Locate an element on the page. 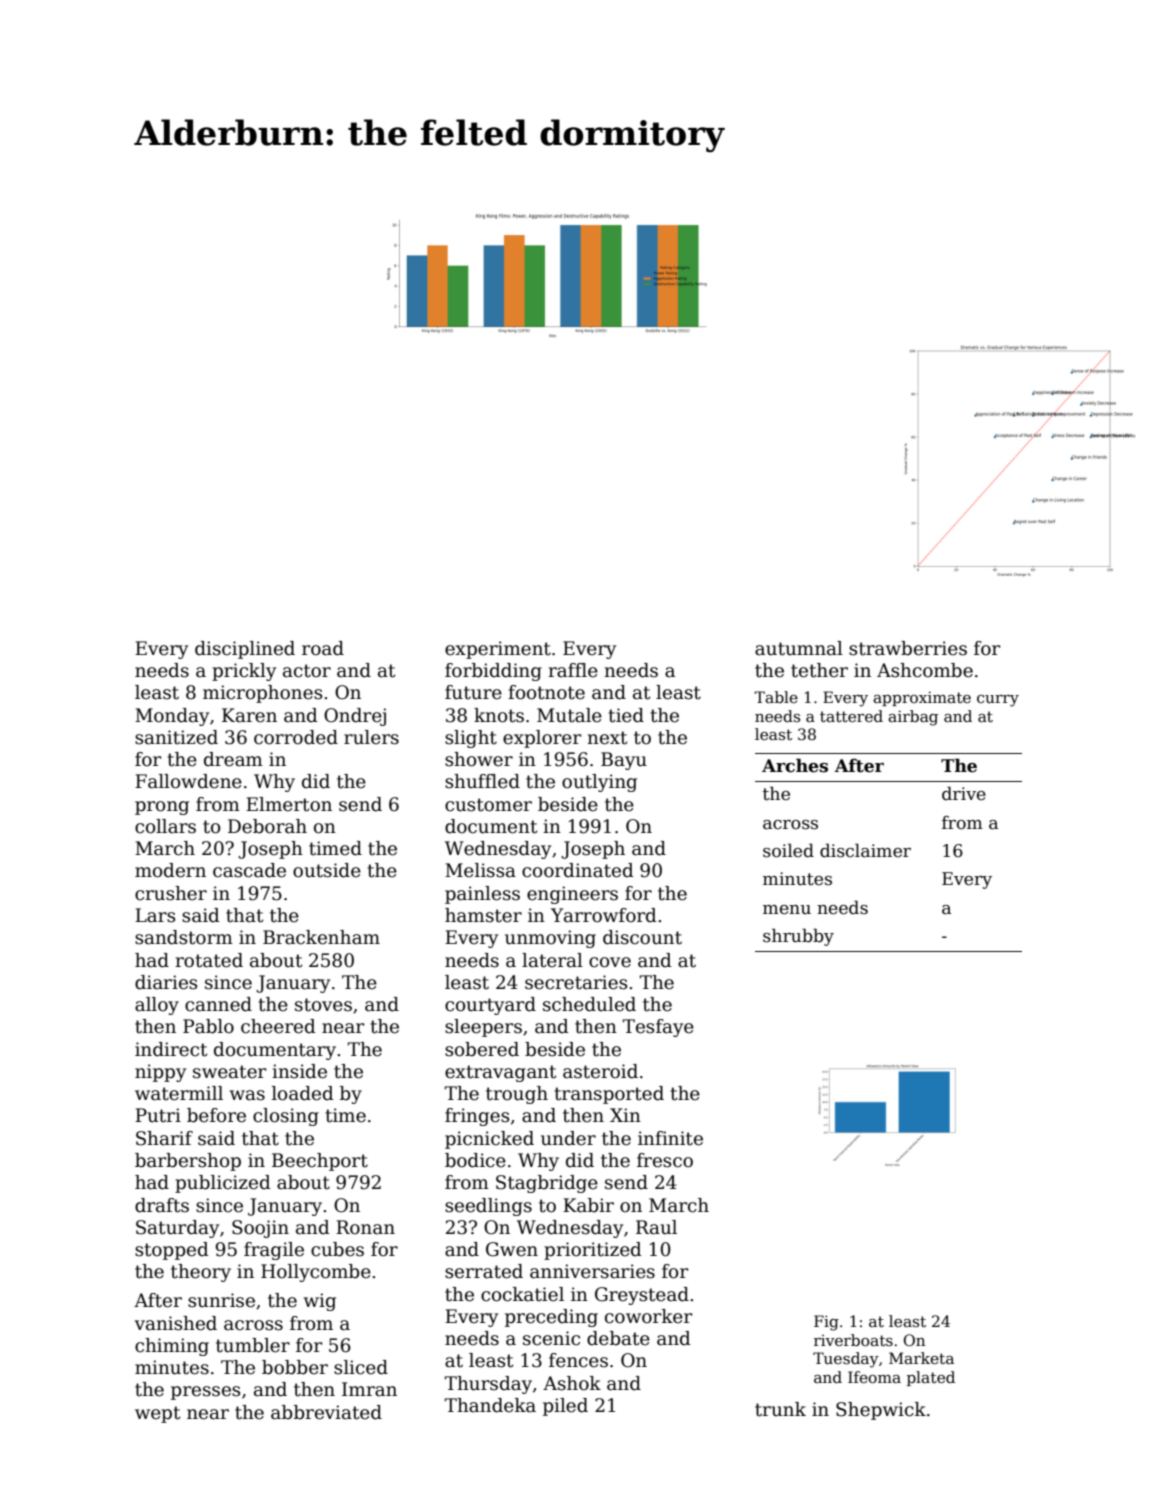 This image has width=1156, height=1495. Kabir is located at coordinates (588, 1205).
